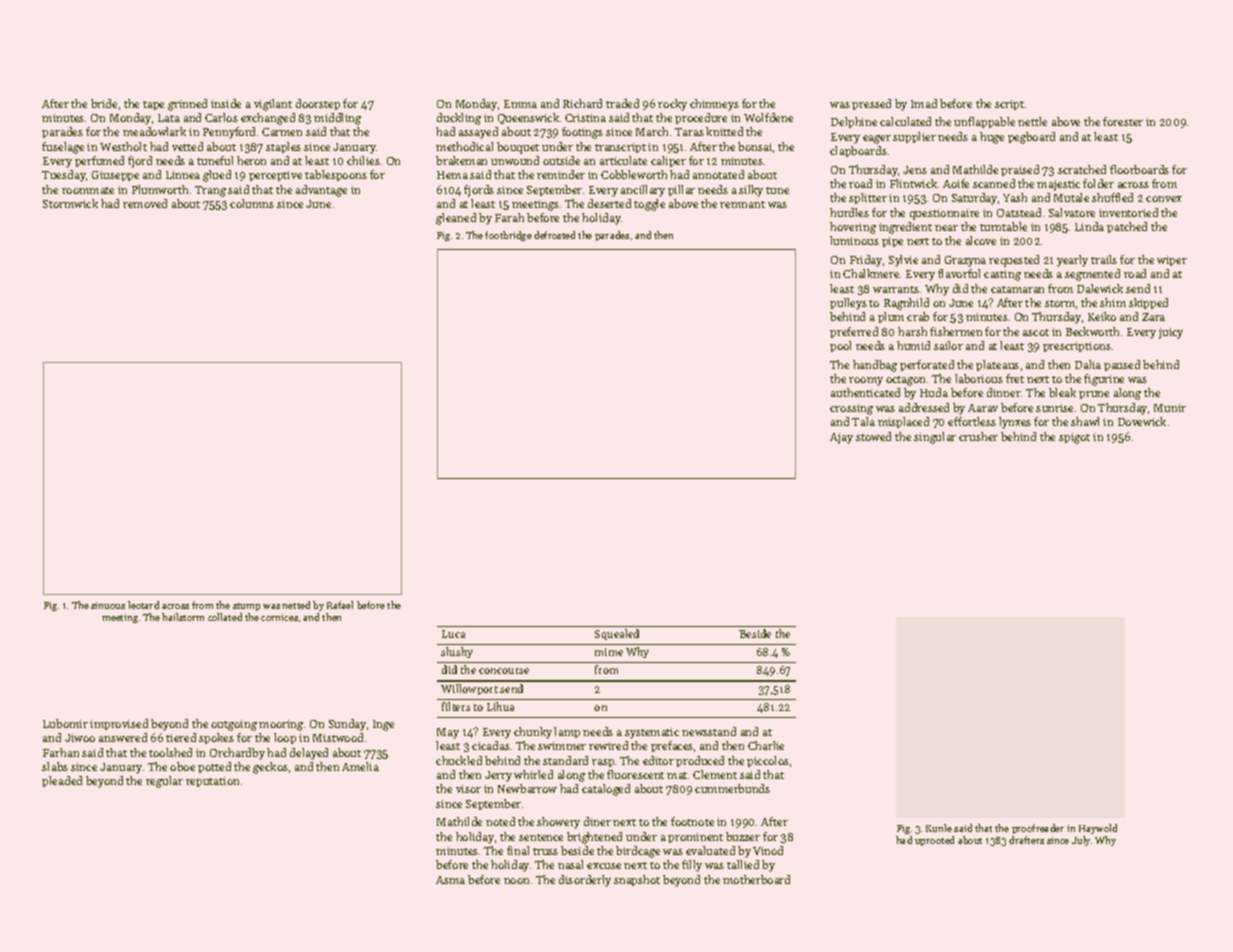 The image size is (1233, 952). What do you see at coordinates (840, 346) in the page?
I see `pool` at bounding box center [840, 346].
